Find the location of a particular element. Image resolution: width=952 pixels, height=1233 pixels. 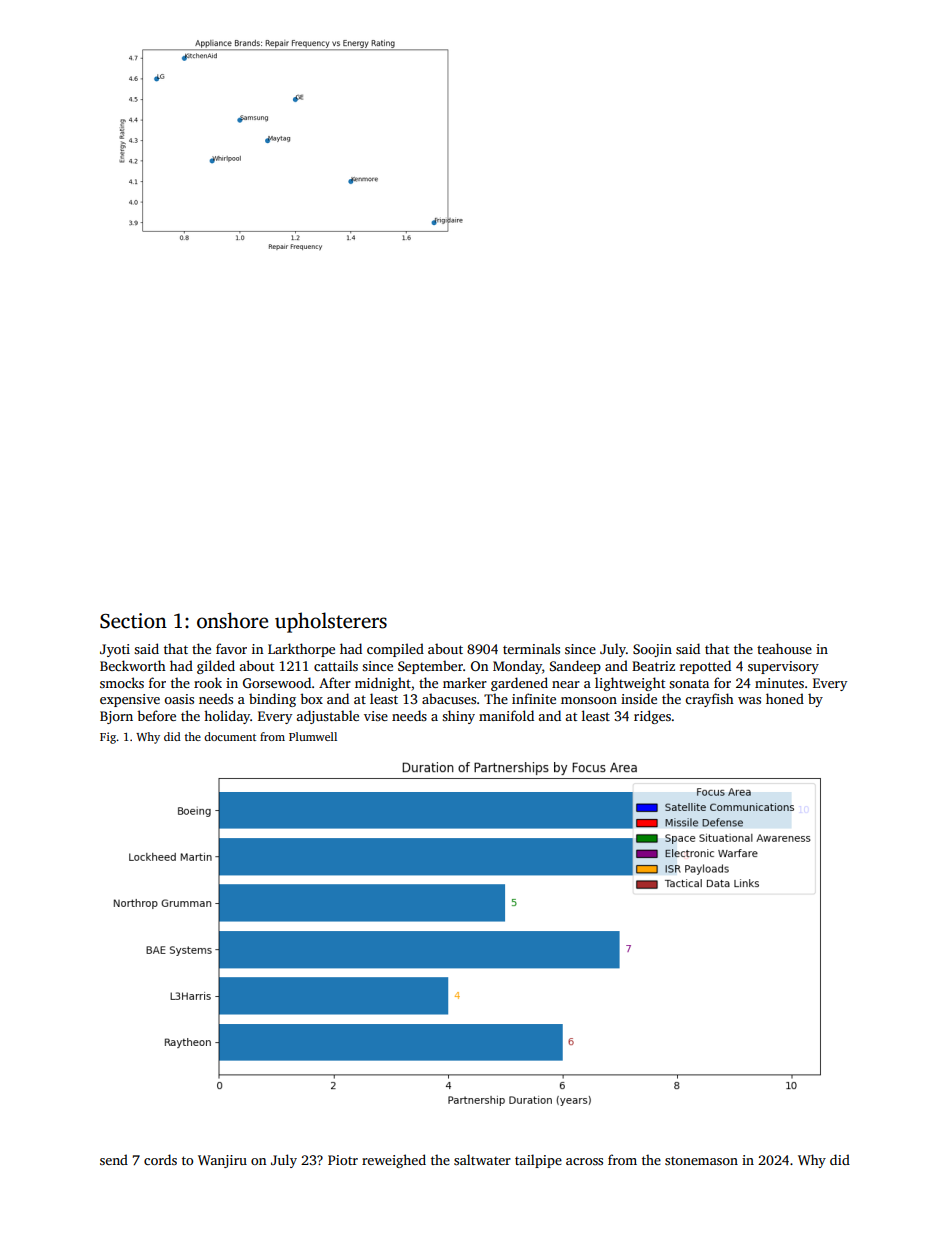

stonemason is located at coordinates (701, 1160).
